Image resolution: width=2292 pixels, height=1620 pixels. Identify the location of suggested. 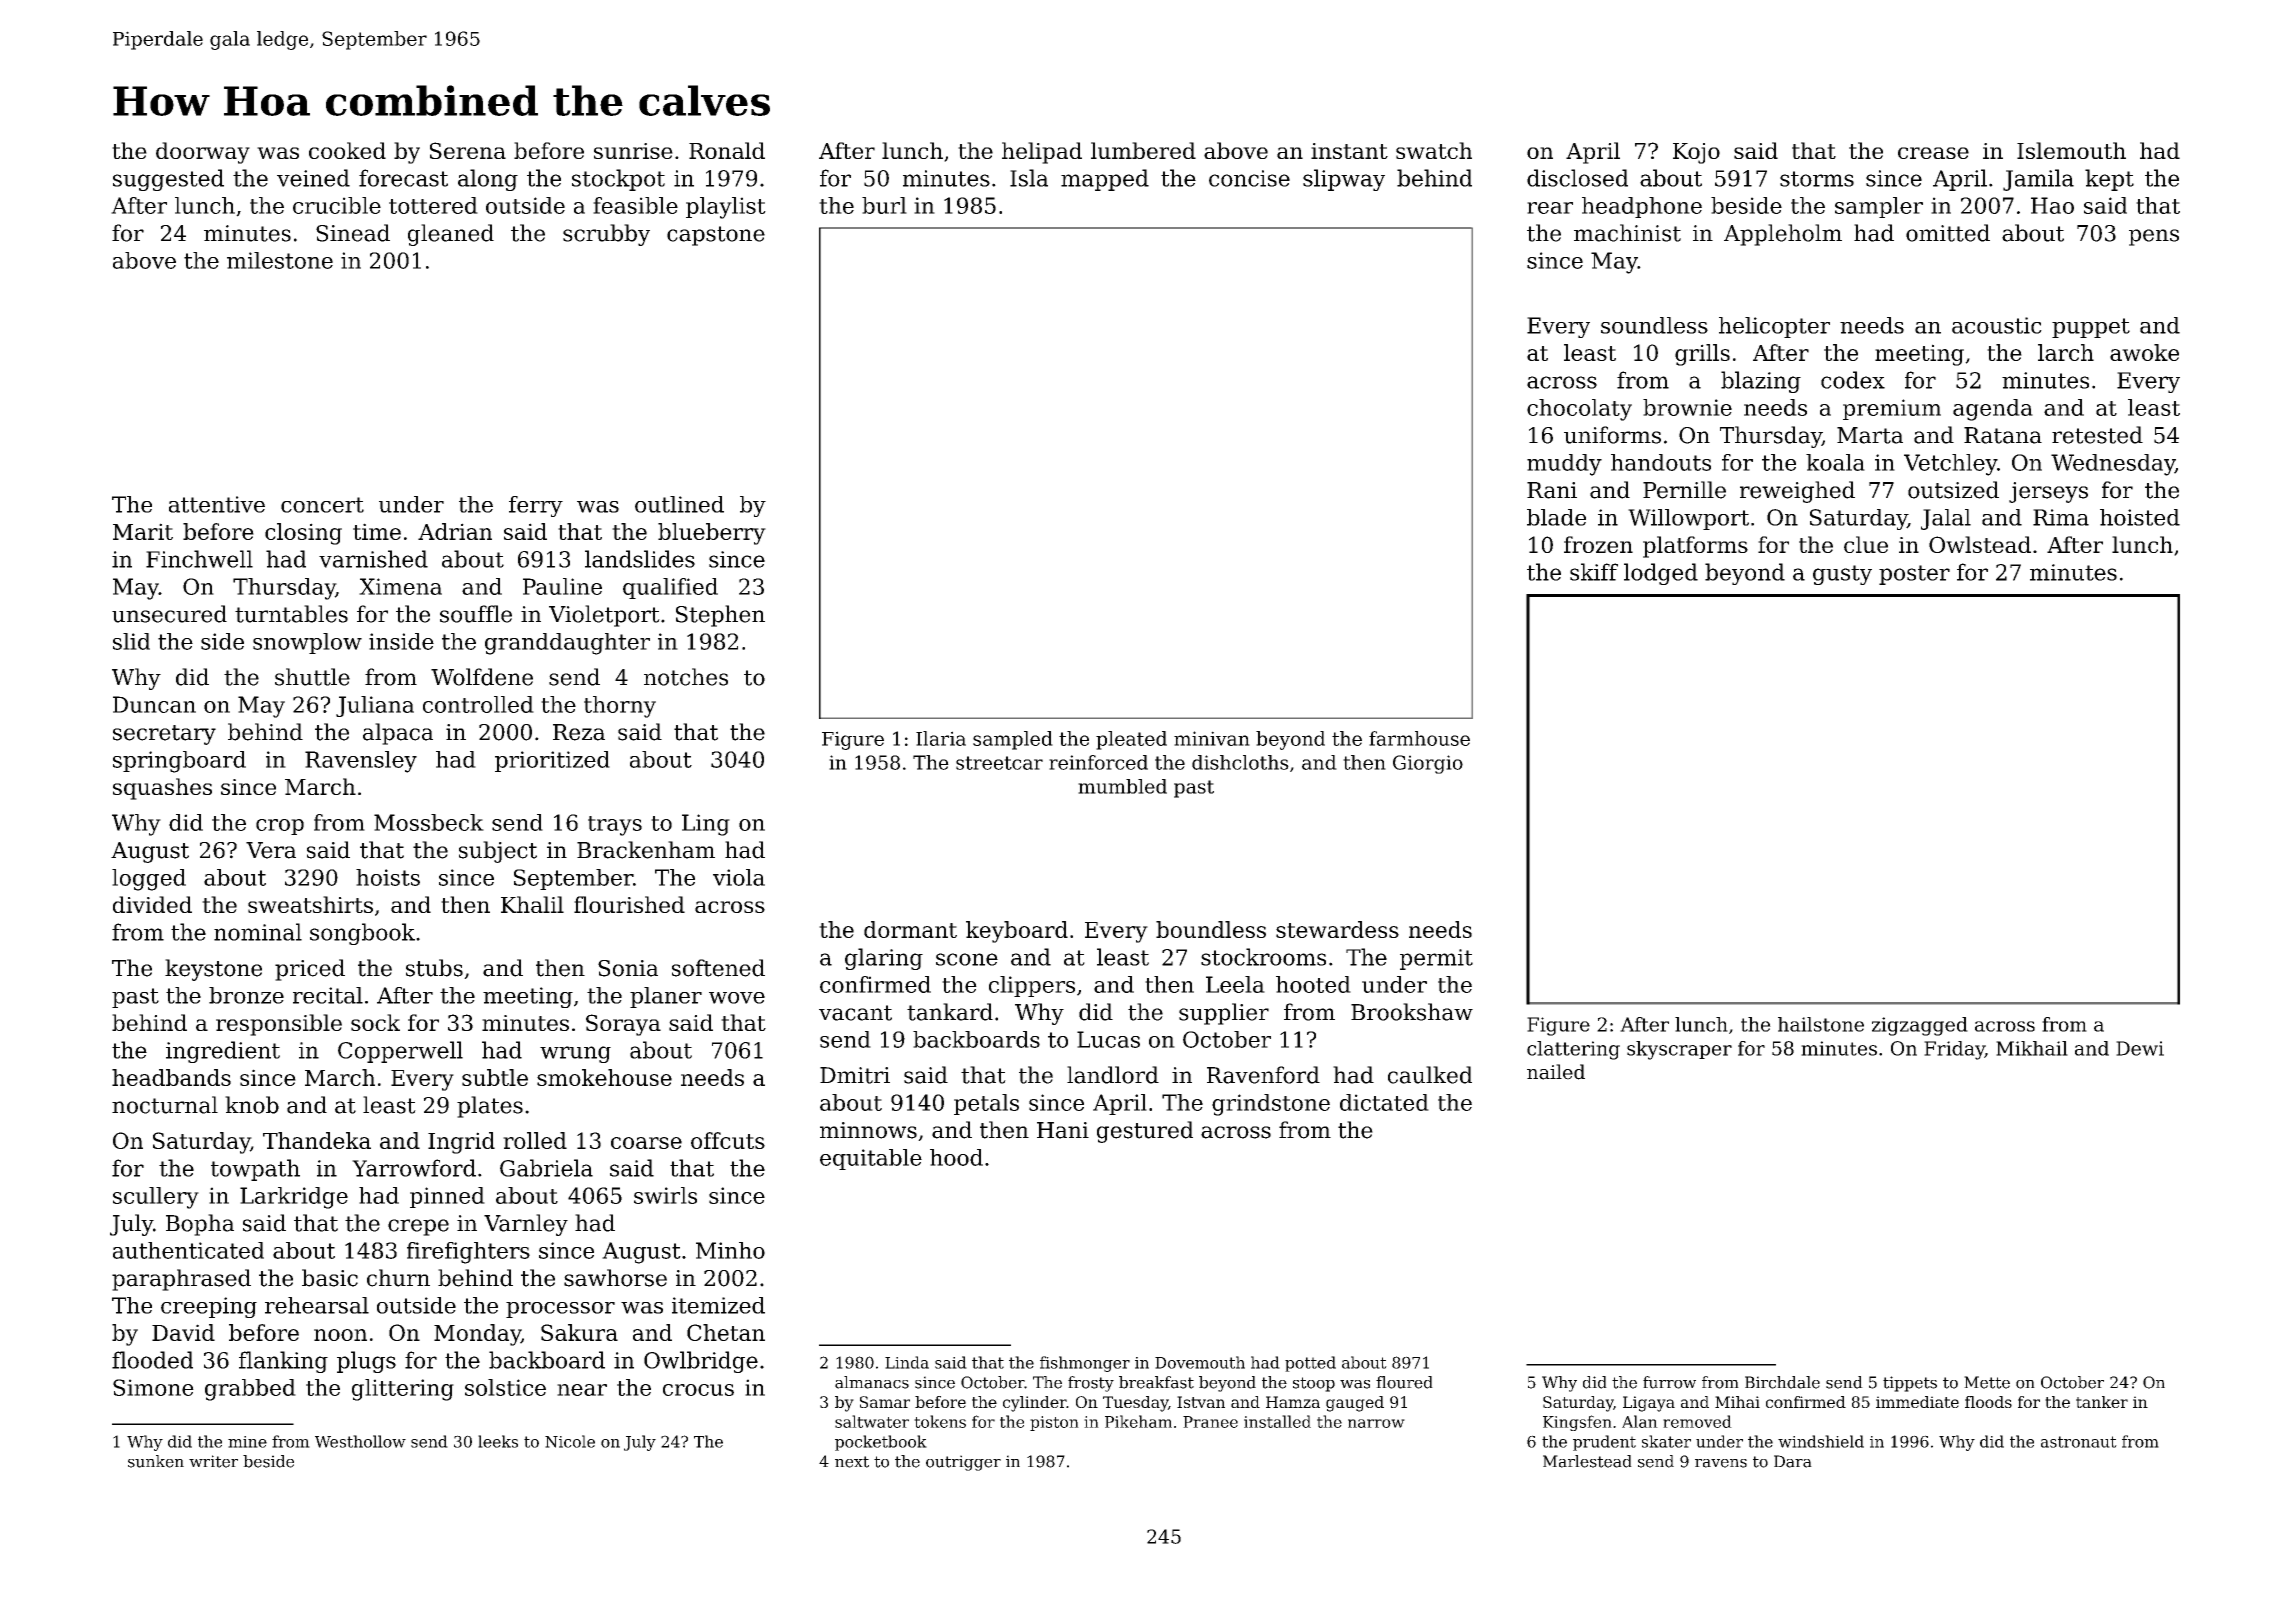
(168, 180).
